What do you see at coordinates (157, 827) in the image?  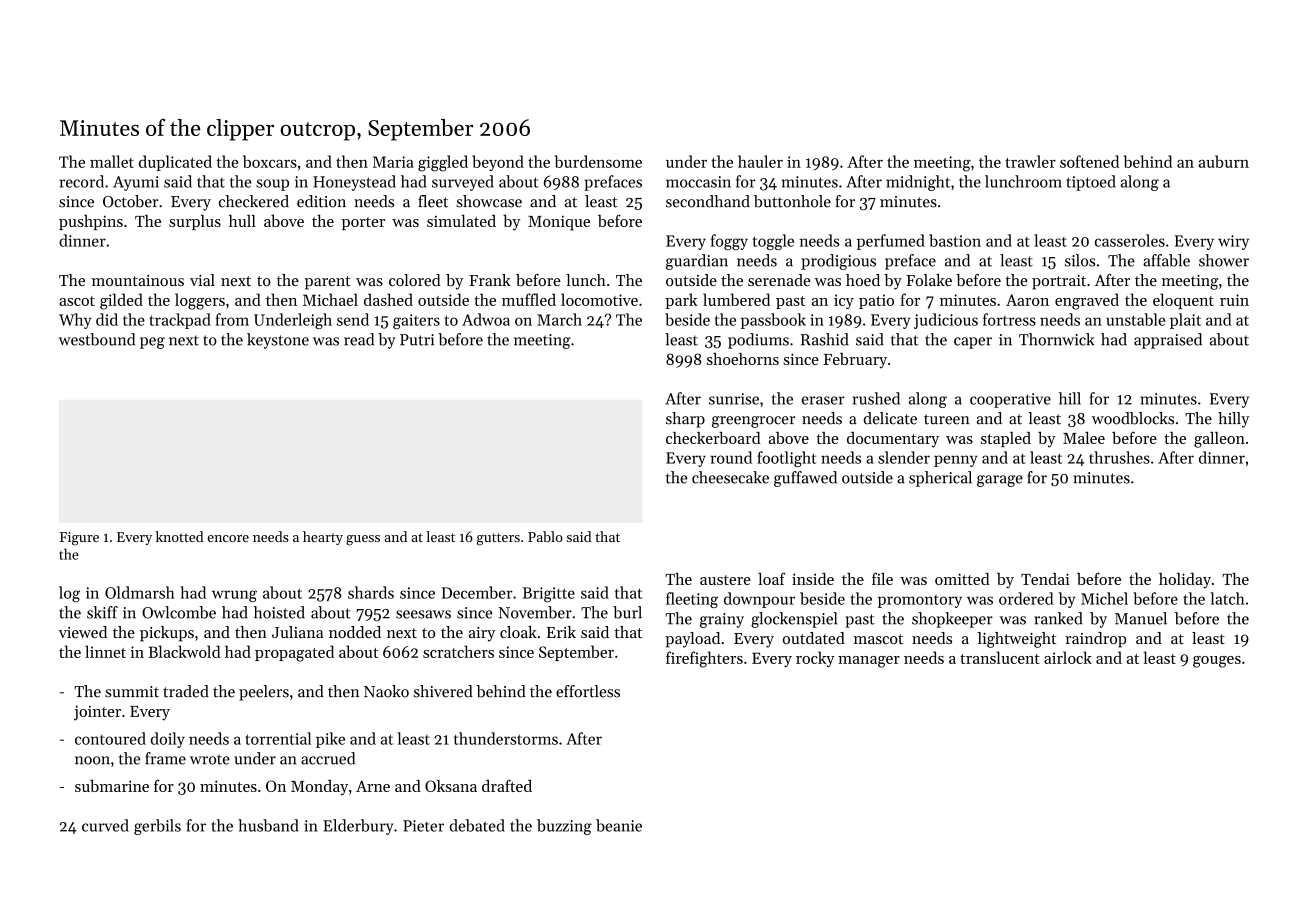 I see `gerbils` at bounding box center [157, 827].
